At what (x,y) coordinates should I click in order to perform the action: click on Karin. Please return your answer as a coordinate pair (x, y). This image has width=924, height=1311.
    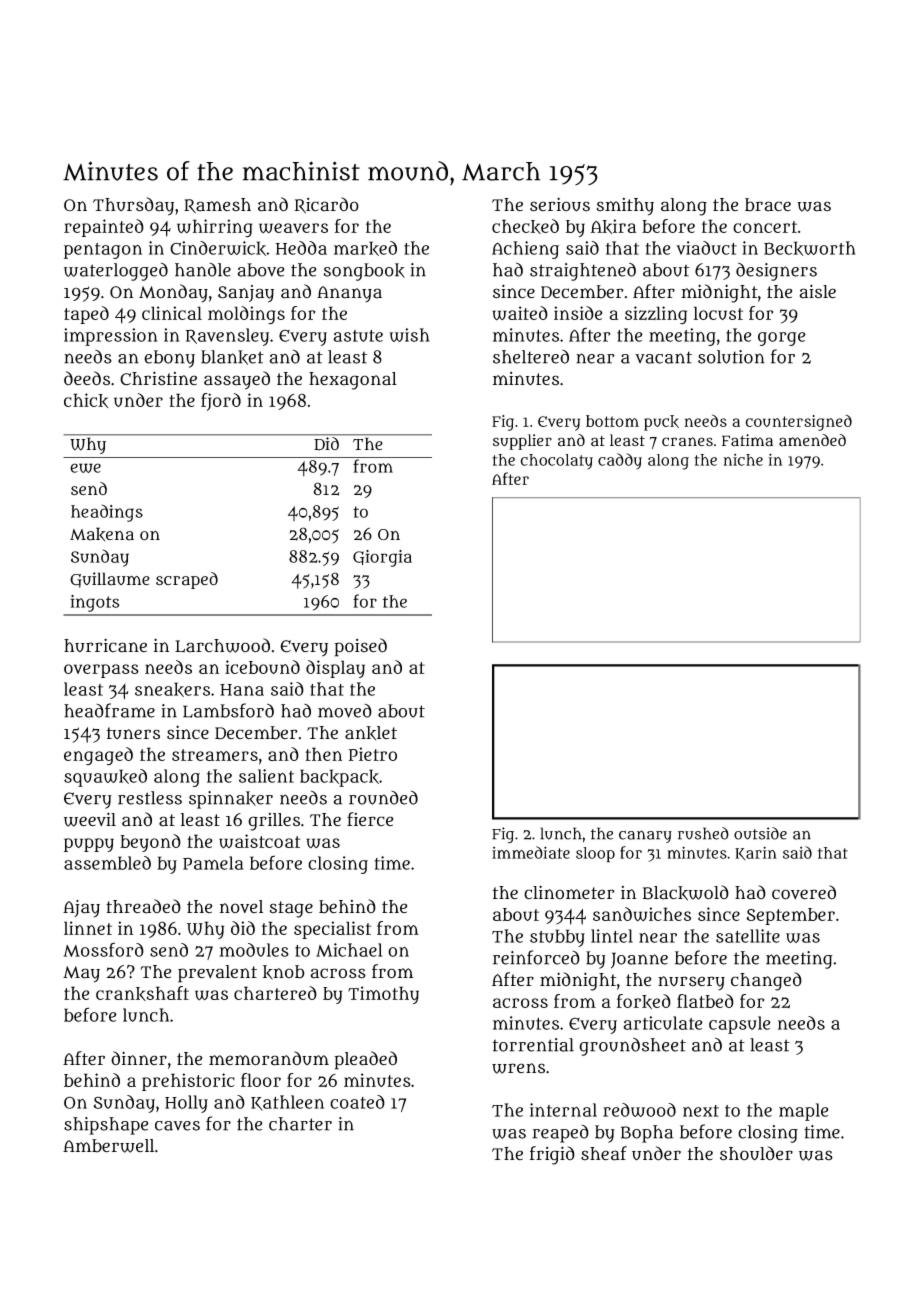
    Looking at the image, I should click on (756, 853).
